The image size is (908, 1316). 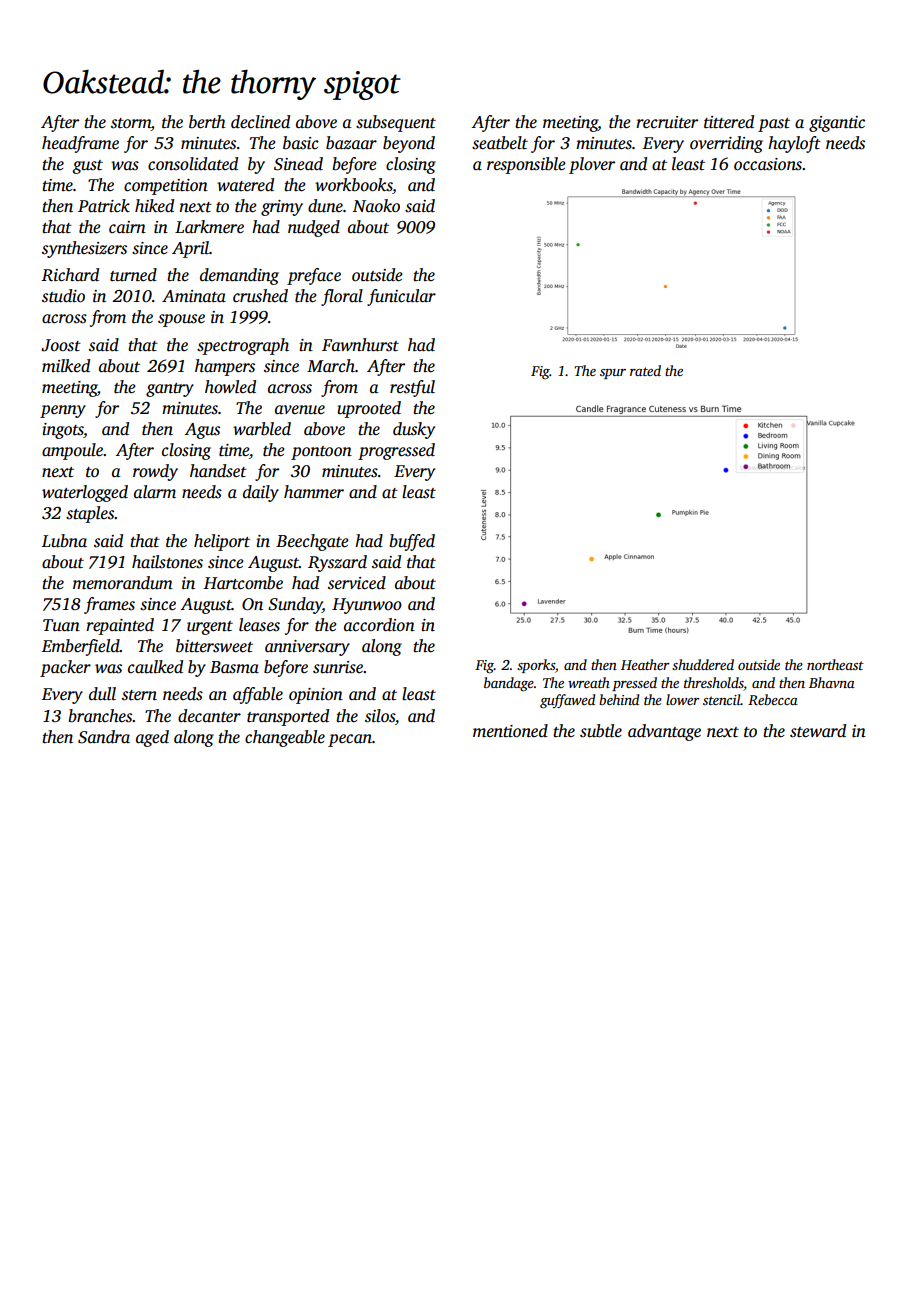 What do you see at coordinates (84, 249) in the screenshot?
I see `synthesizers` at bounding box center [84, 249].
